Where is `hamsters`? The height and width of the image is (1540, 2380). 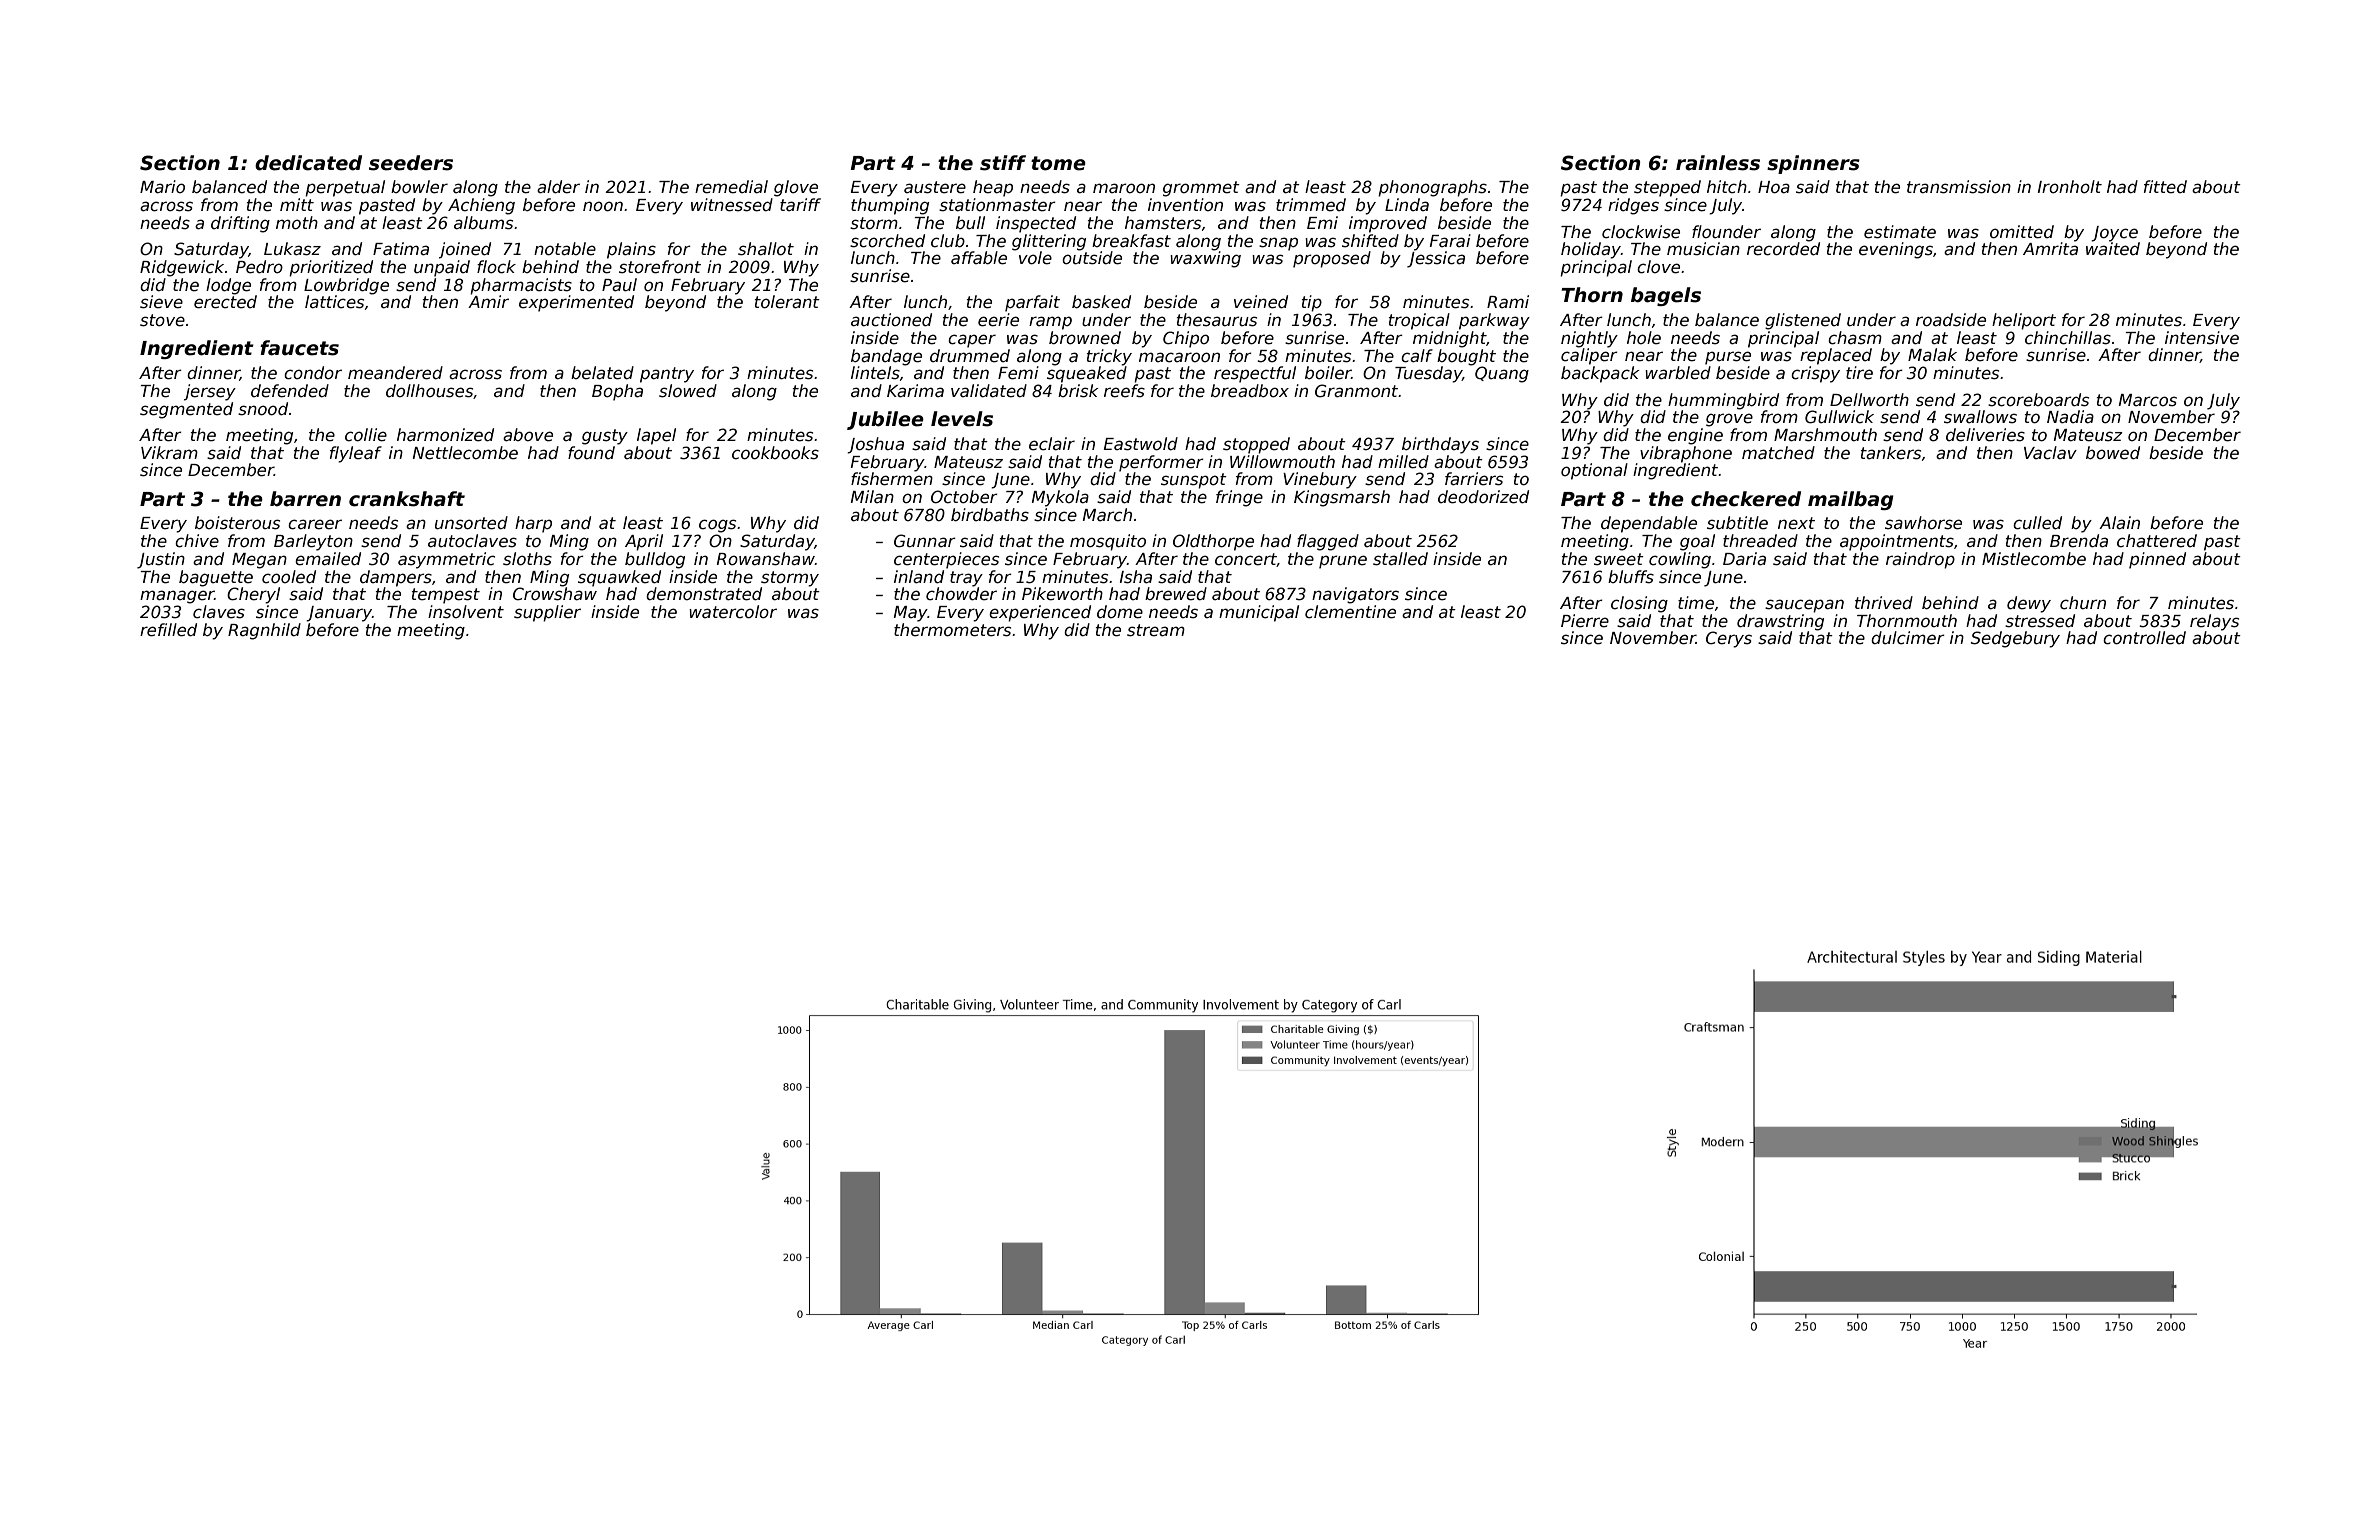 hamsters is located at coordinates (1163, 223).
